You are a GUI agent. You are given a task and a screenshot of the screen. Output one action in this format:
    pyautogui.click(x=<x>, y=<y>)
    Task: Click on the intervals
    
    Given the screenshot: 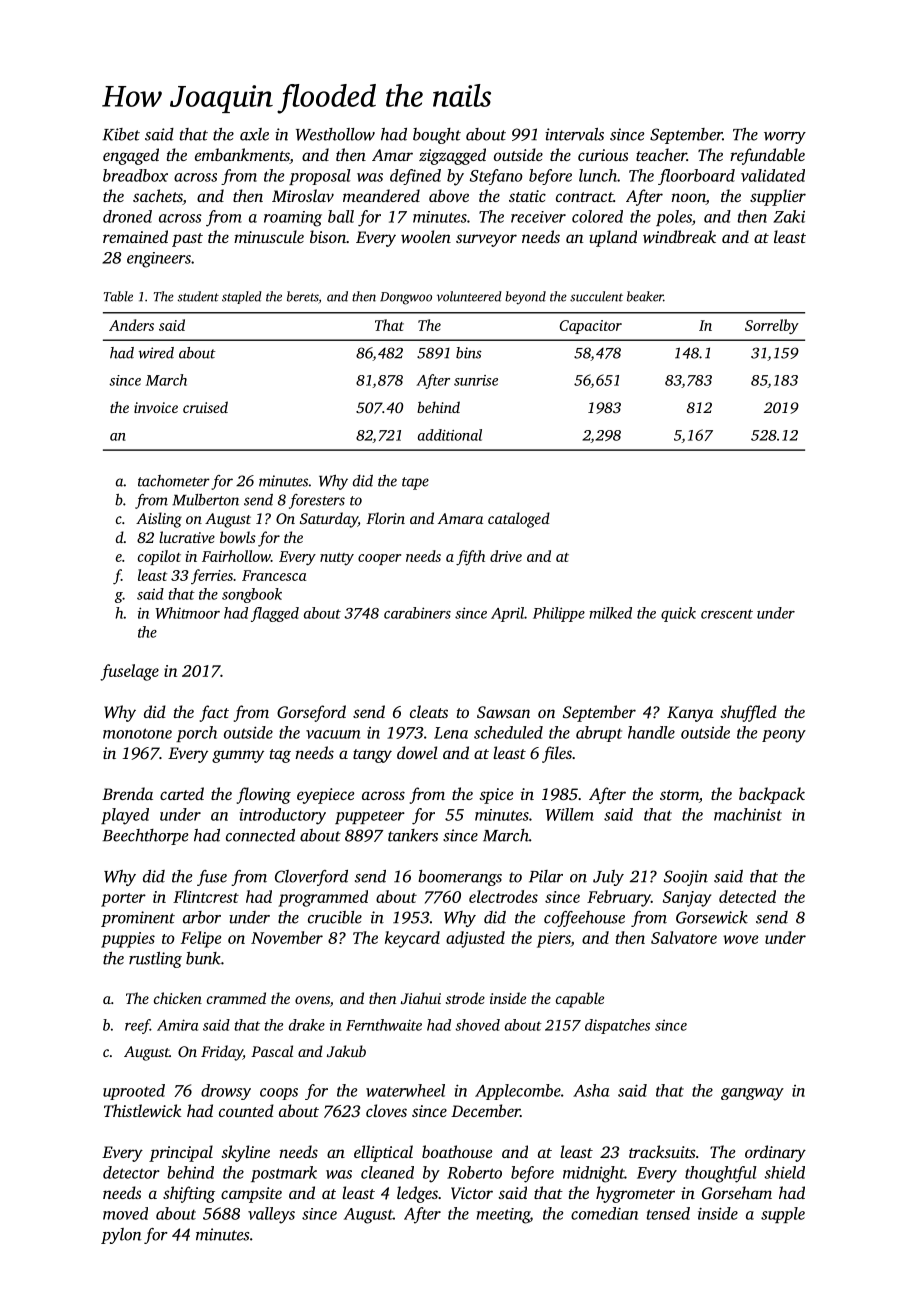 What is the action you would take?
    pyautogui.click(x=574, y=134)
